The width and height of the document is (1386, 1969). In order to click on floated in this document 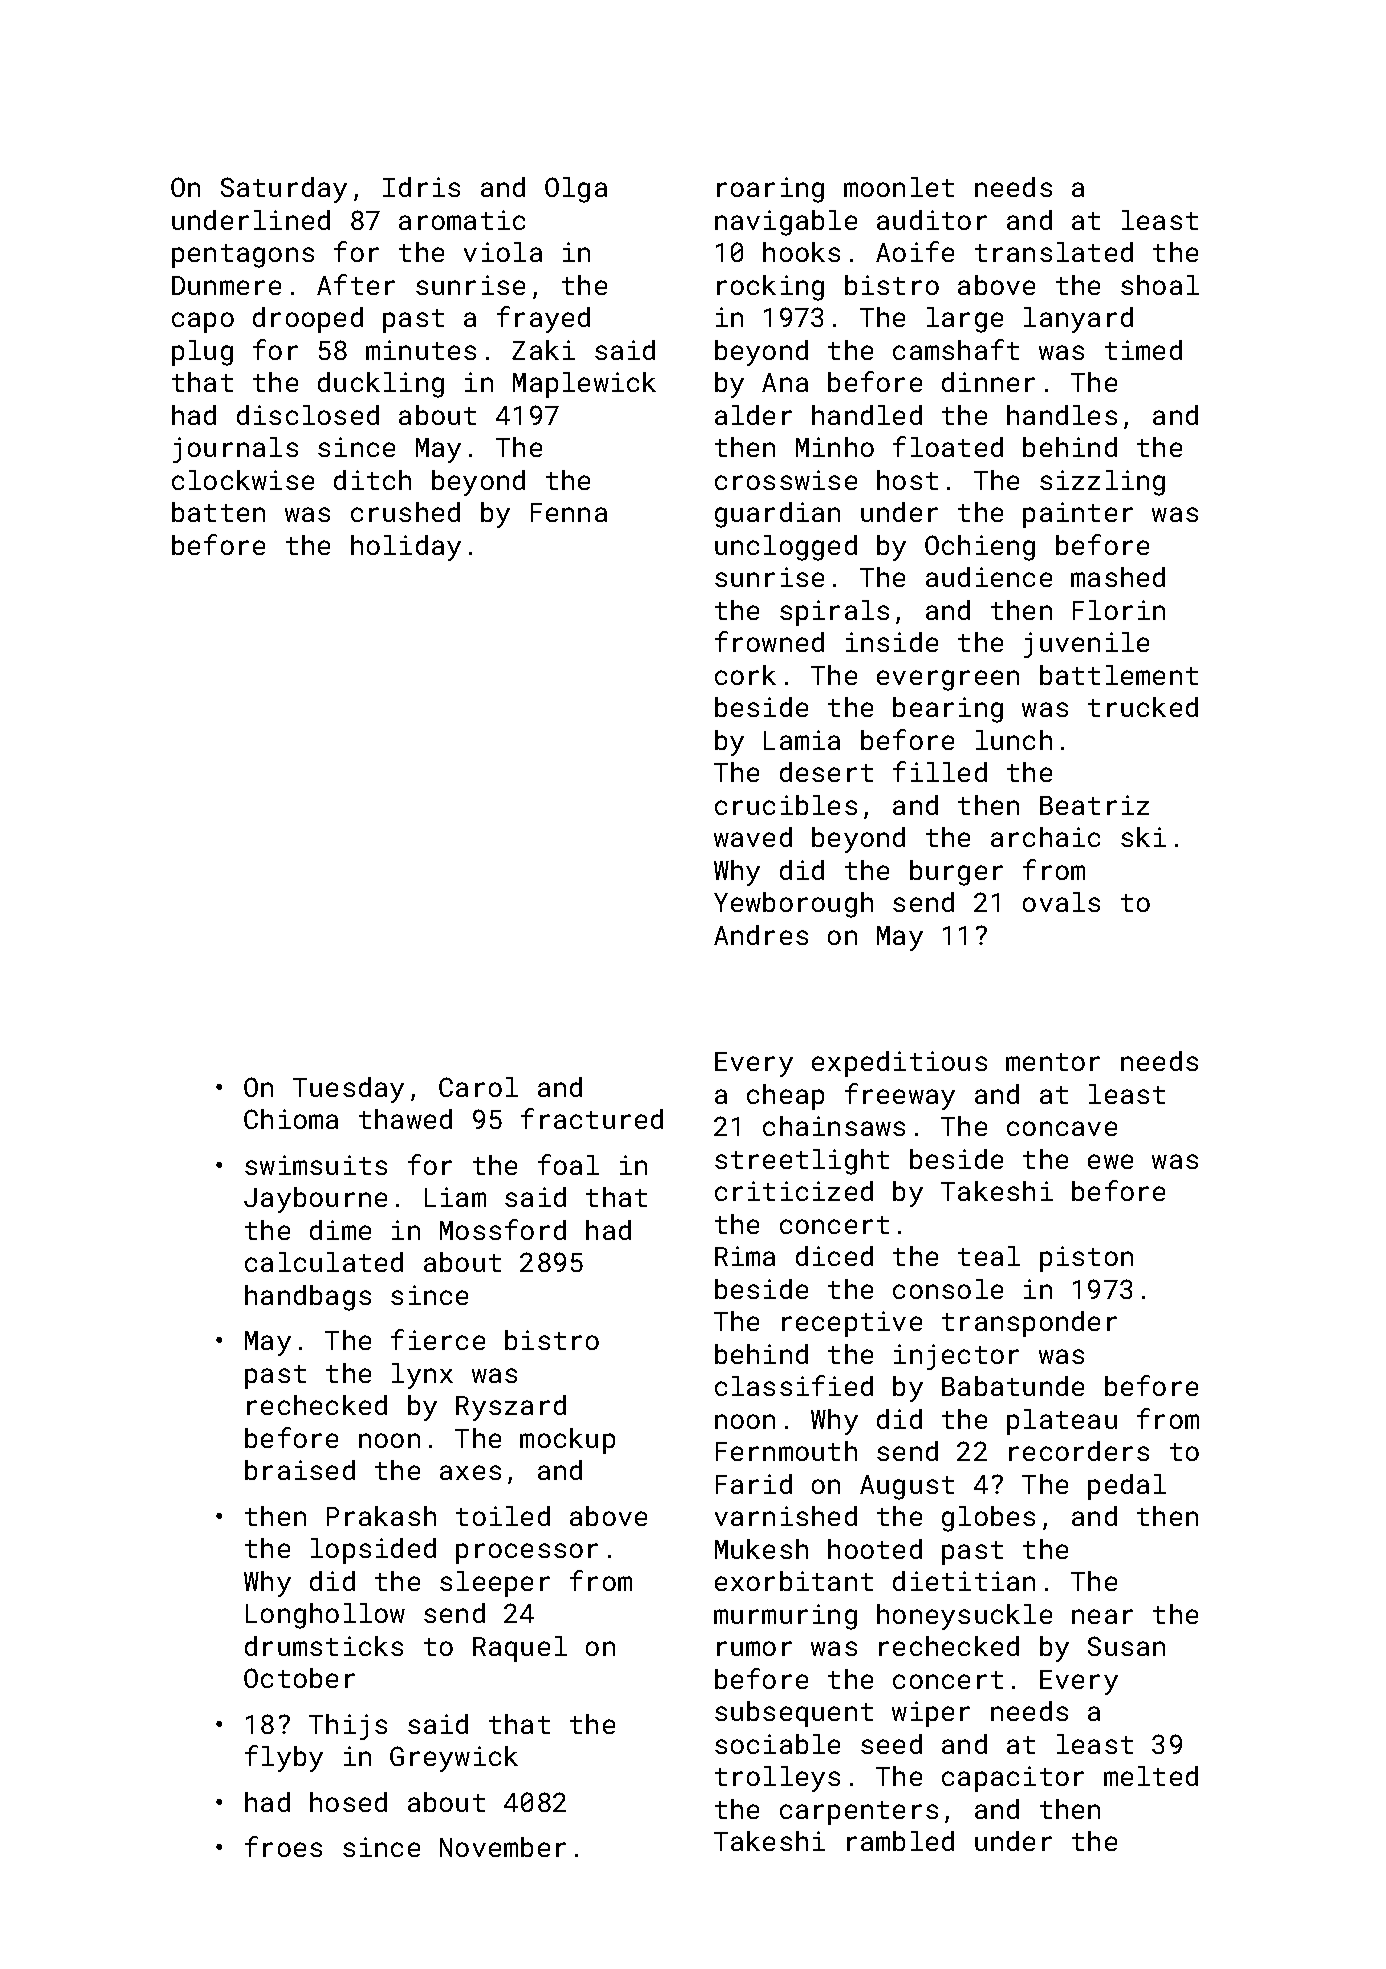, I will do `click(948, 446)`.
